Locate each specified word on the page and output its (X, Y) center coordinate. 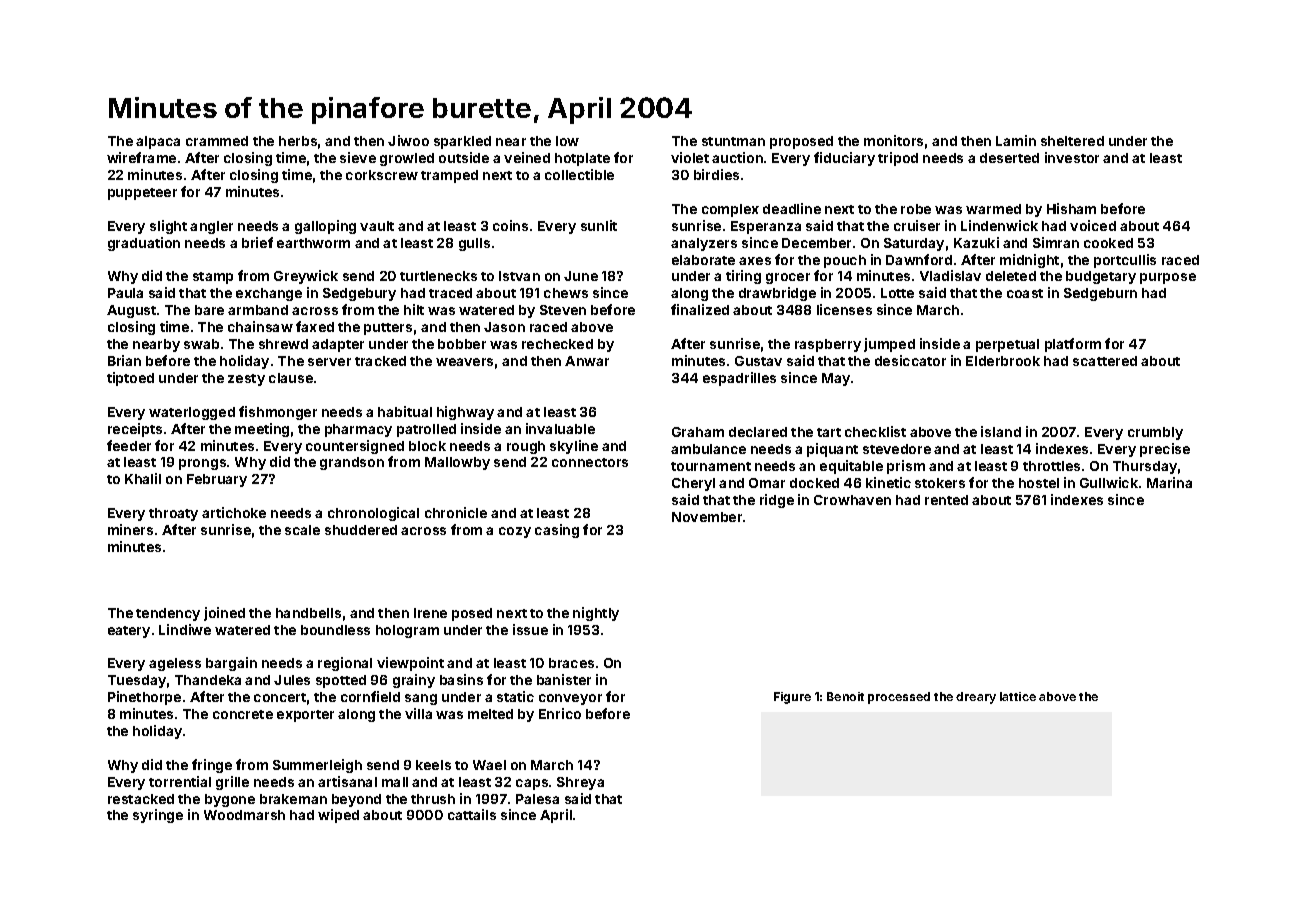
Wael (489, 765)
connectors (590, 462)
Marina (1169, 482)
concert (280, 697)
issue (530, 629)
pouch (845, 261)
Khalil (143, 478)
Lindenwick (999, 225)
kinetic (888, 482)
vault (377, 226)
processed (899, 698)
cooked (1108, 243)
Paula (125, 293)
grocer (788, 278)
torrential (180, 781)
